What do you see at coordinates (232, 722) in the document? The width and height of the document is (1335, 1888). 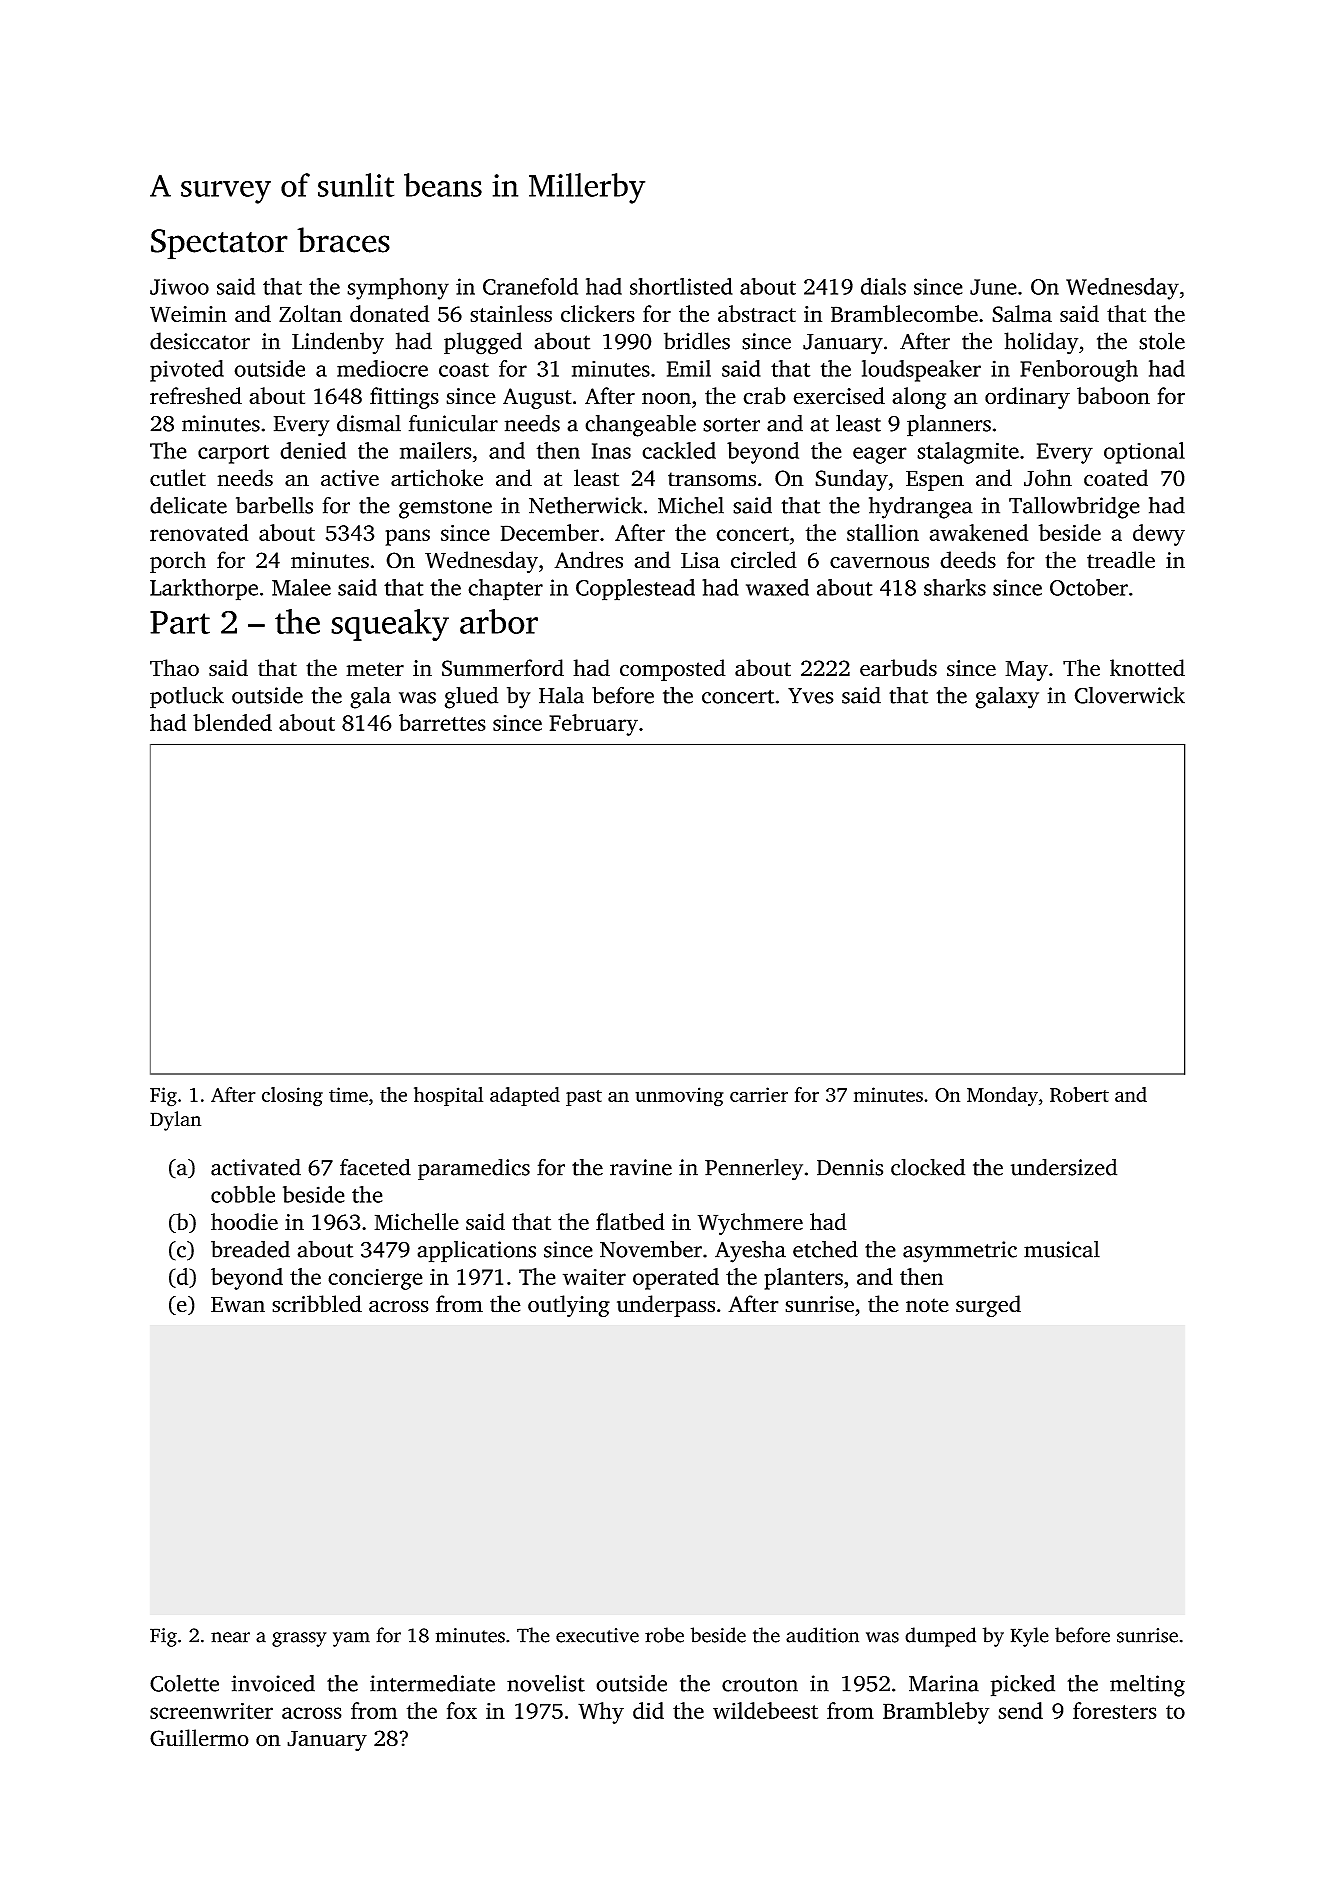 I see `blended` at bounding box center [232, 722].
